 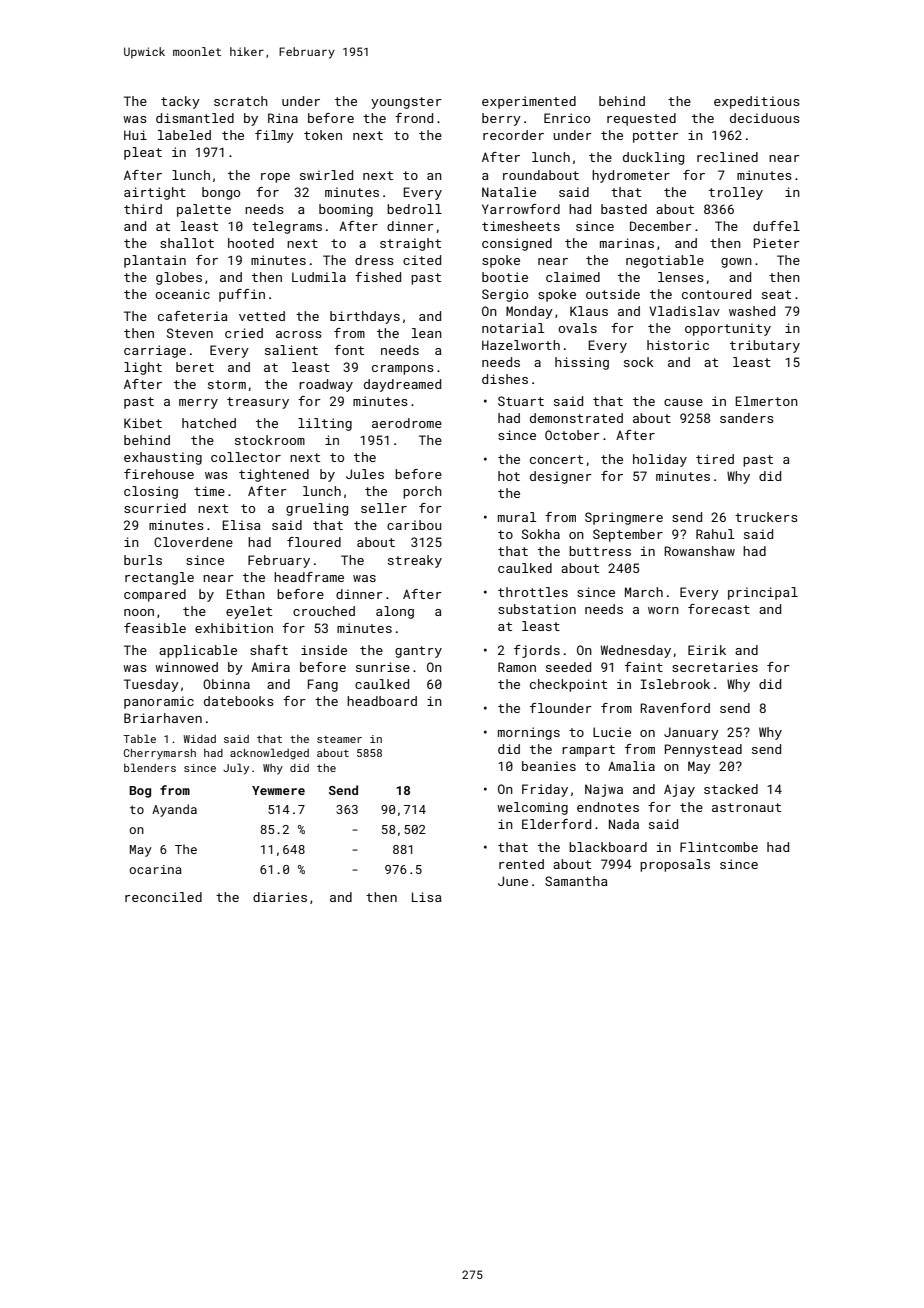 I want to click on gantry, so click(x=418, y=652).
